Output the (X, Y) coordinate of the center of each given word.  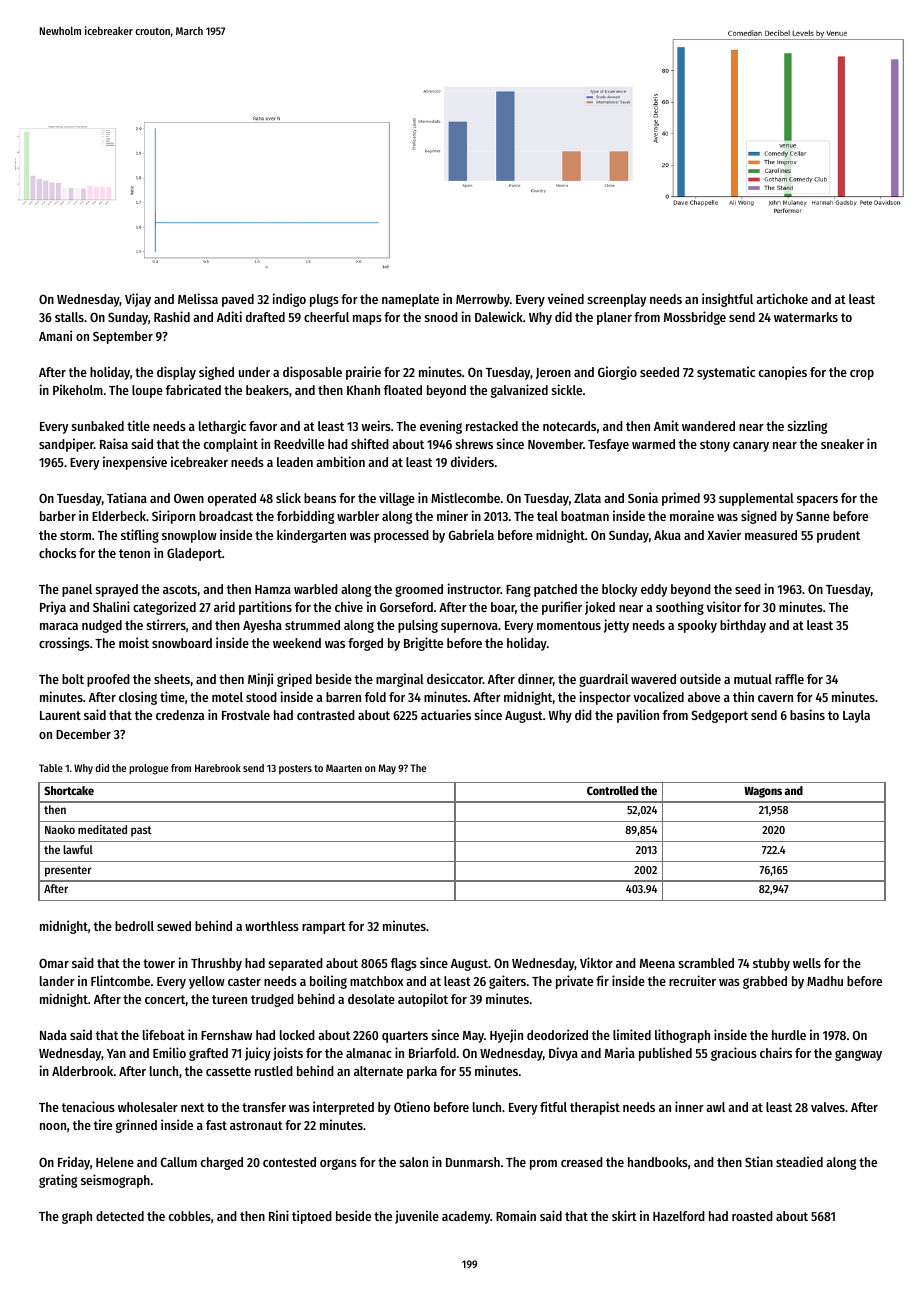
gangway (858, 1055)
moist (134, 642)
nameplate (410, 300)
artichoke (782, 298)
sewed (174, 926)
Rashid (172, 316)
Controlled (612, 790)
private (574, 982)
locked (297, 1035)
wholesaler (148, 1107)
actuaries (446, 714)
